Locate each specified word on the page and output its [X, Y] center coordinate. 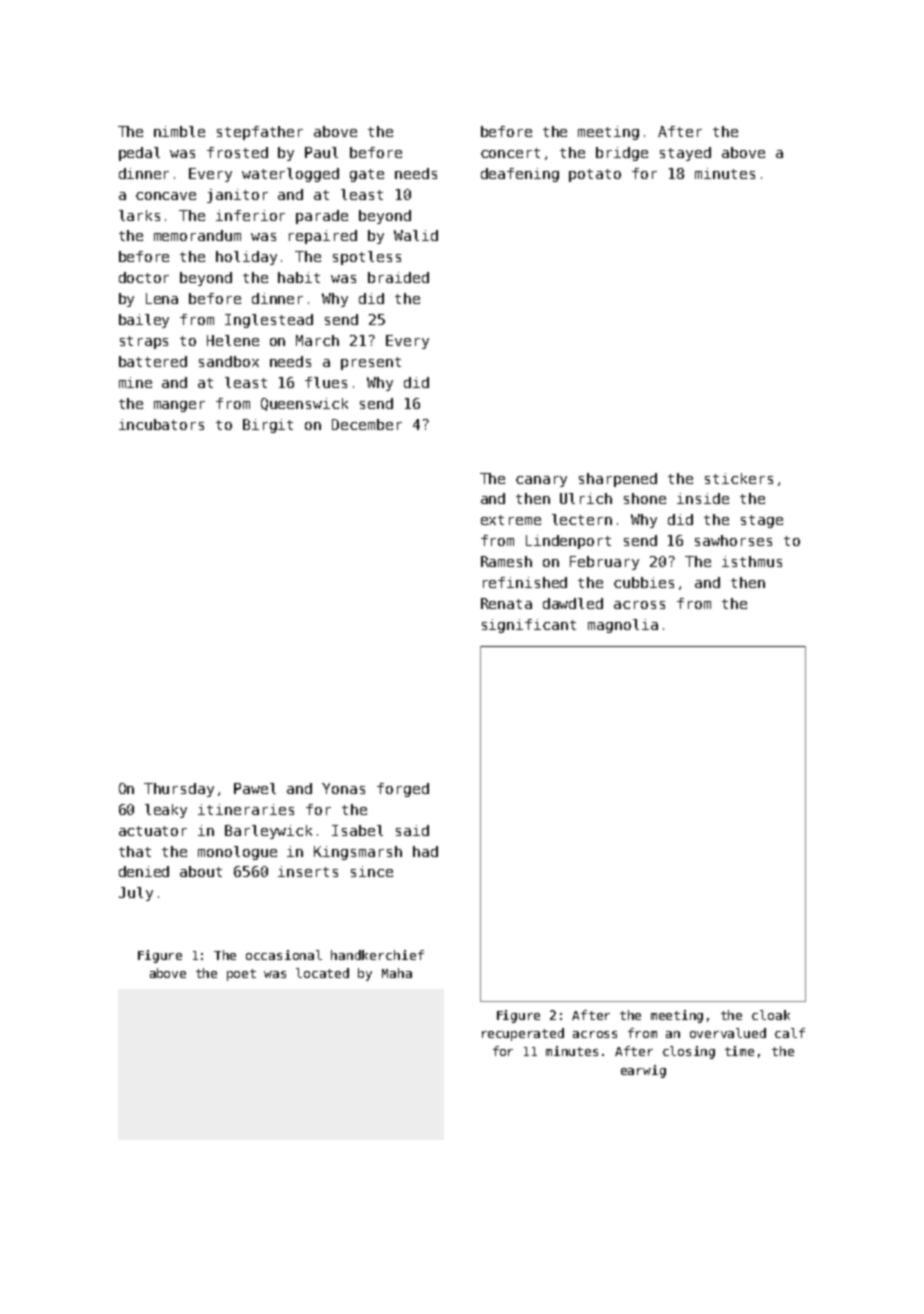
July [136, 894]
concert [510, 153]
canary [541, 481]
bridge [622, 154]
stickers [739, 478]
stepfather [260, 133]
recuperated [523, 1034]
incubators [161, 424]
